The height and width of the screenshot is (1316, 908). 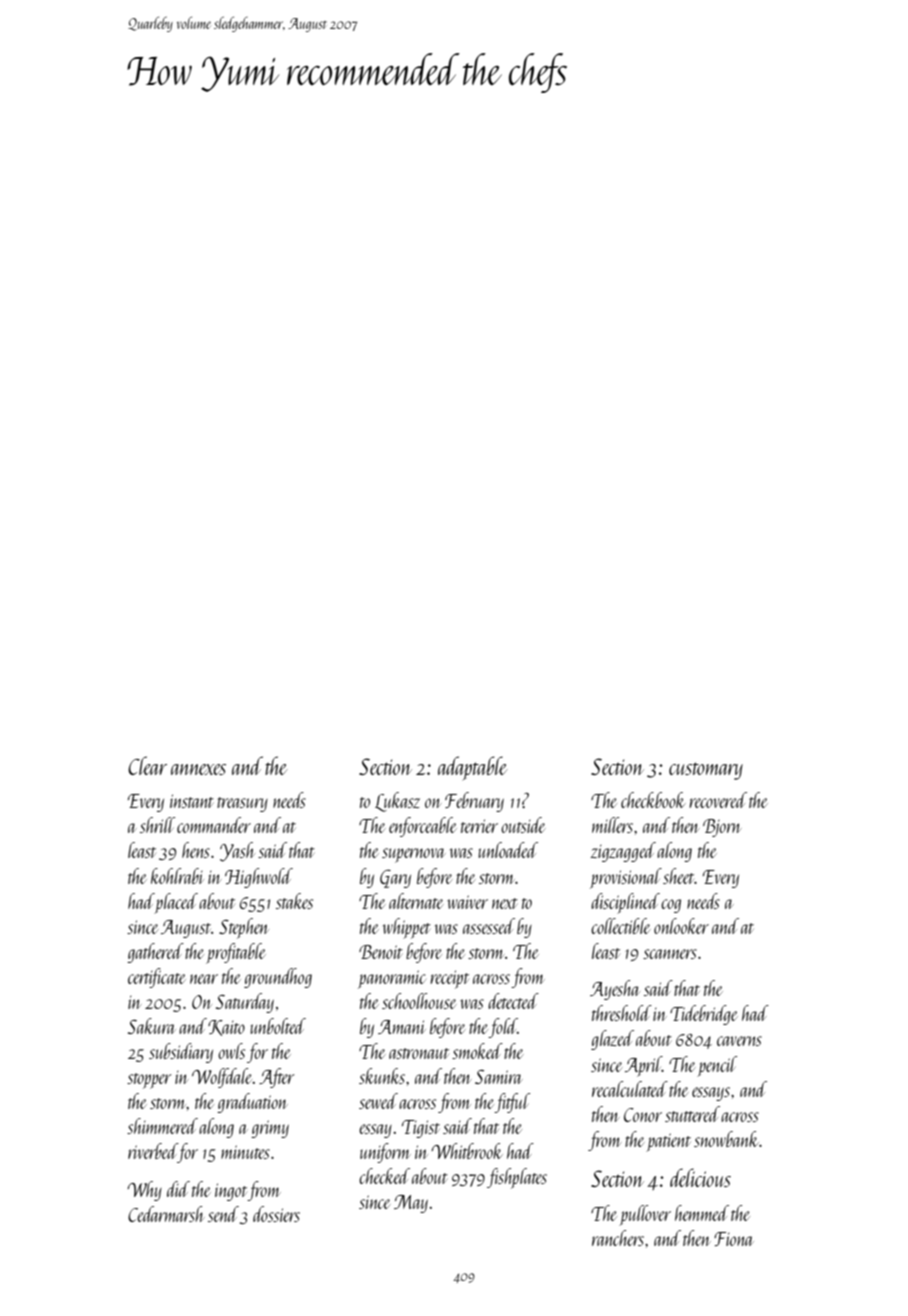 What do you see at coordinates (152, 1026) in the screenshot?
I see `Sakura` at bounding box center [152, 1026].
